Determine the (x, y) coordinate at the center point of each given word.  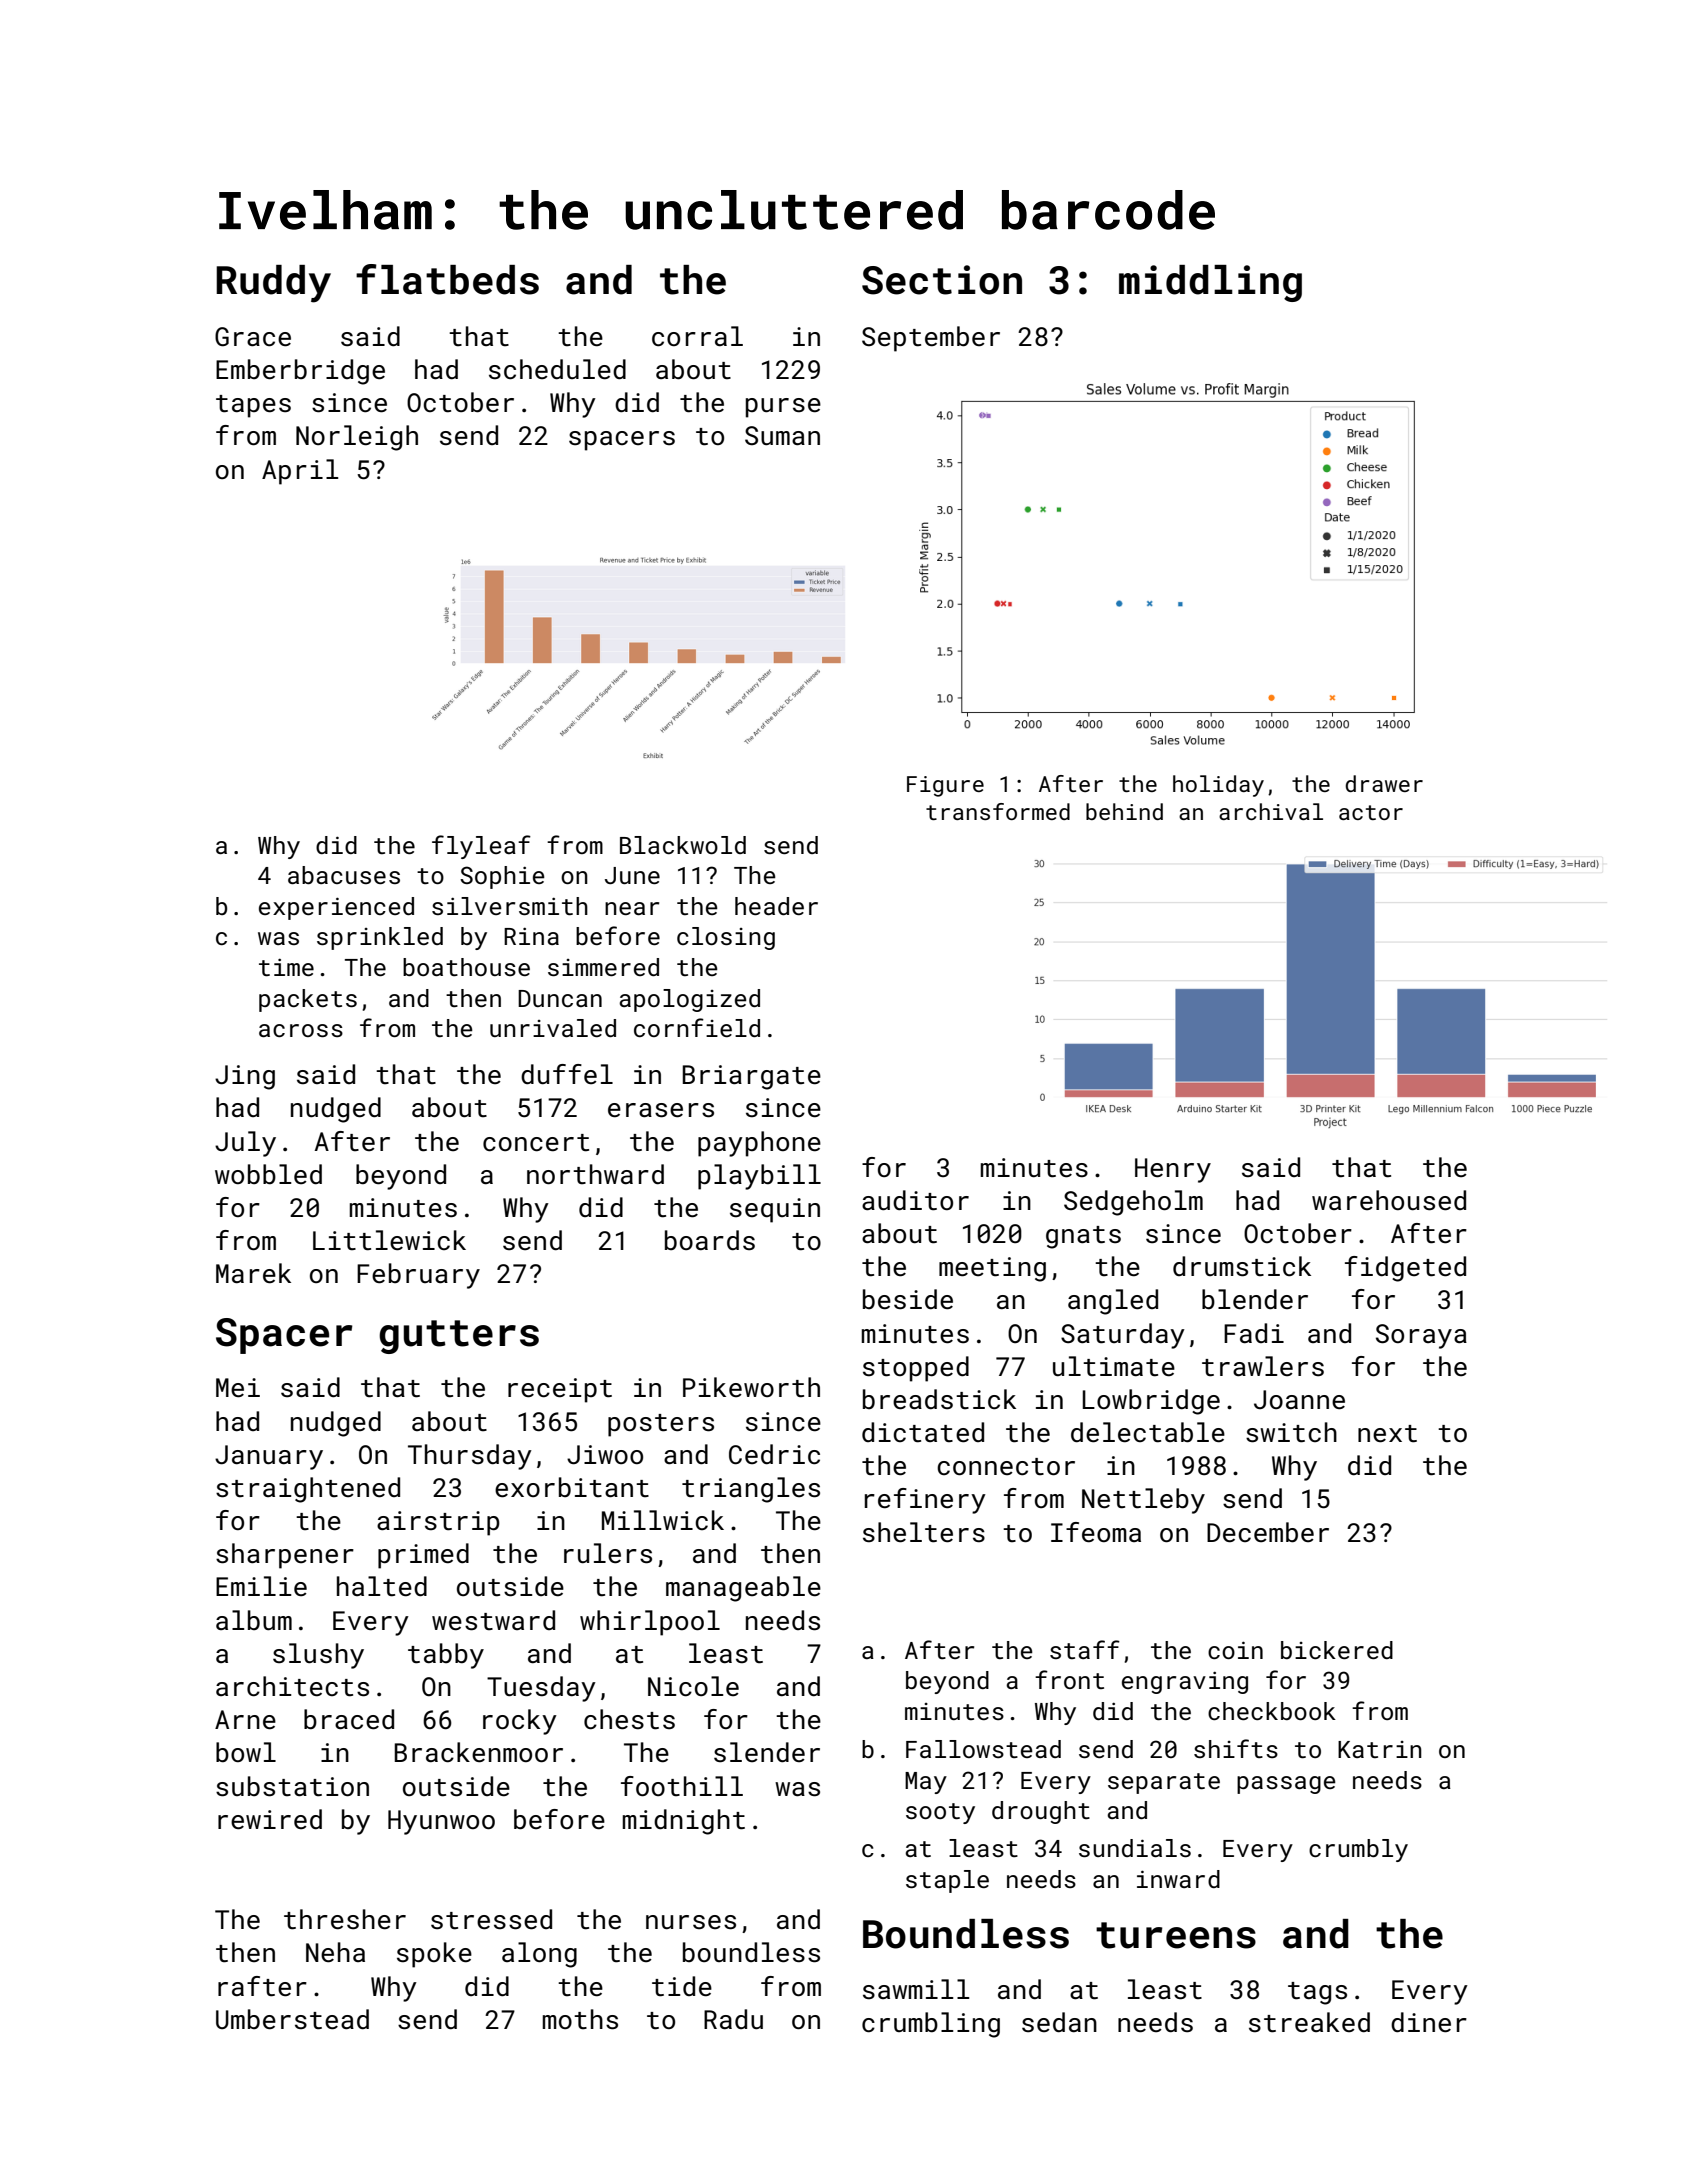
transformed (998, 811)
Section (942, 280)
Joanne (1299, 1400)
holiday (1218, 786)
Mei (238, 1388)
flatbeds (447, 279)
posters (661, 1425)
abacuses (344, 875)
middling (1210, 283)
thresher (345, 1919)
